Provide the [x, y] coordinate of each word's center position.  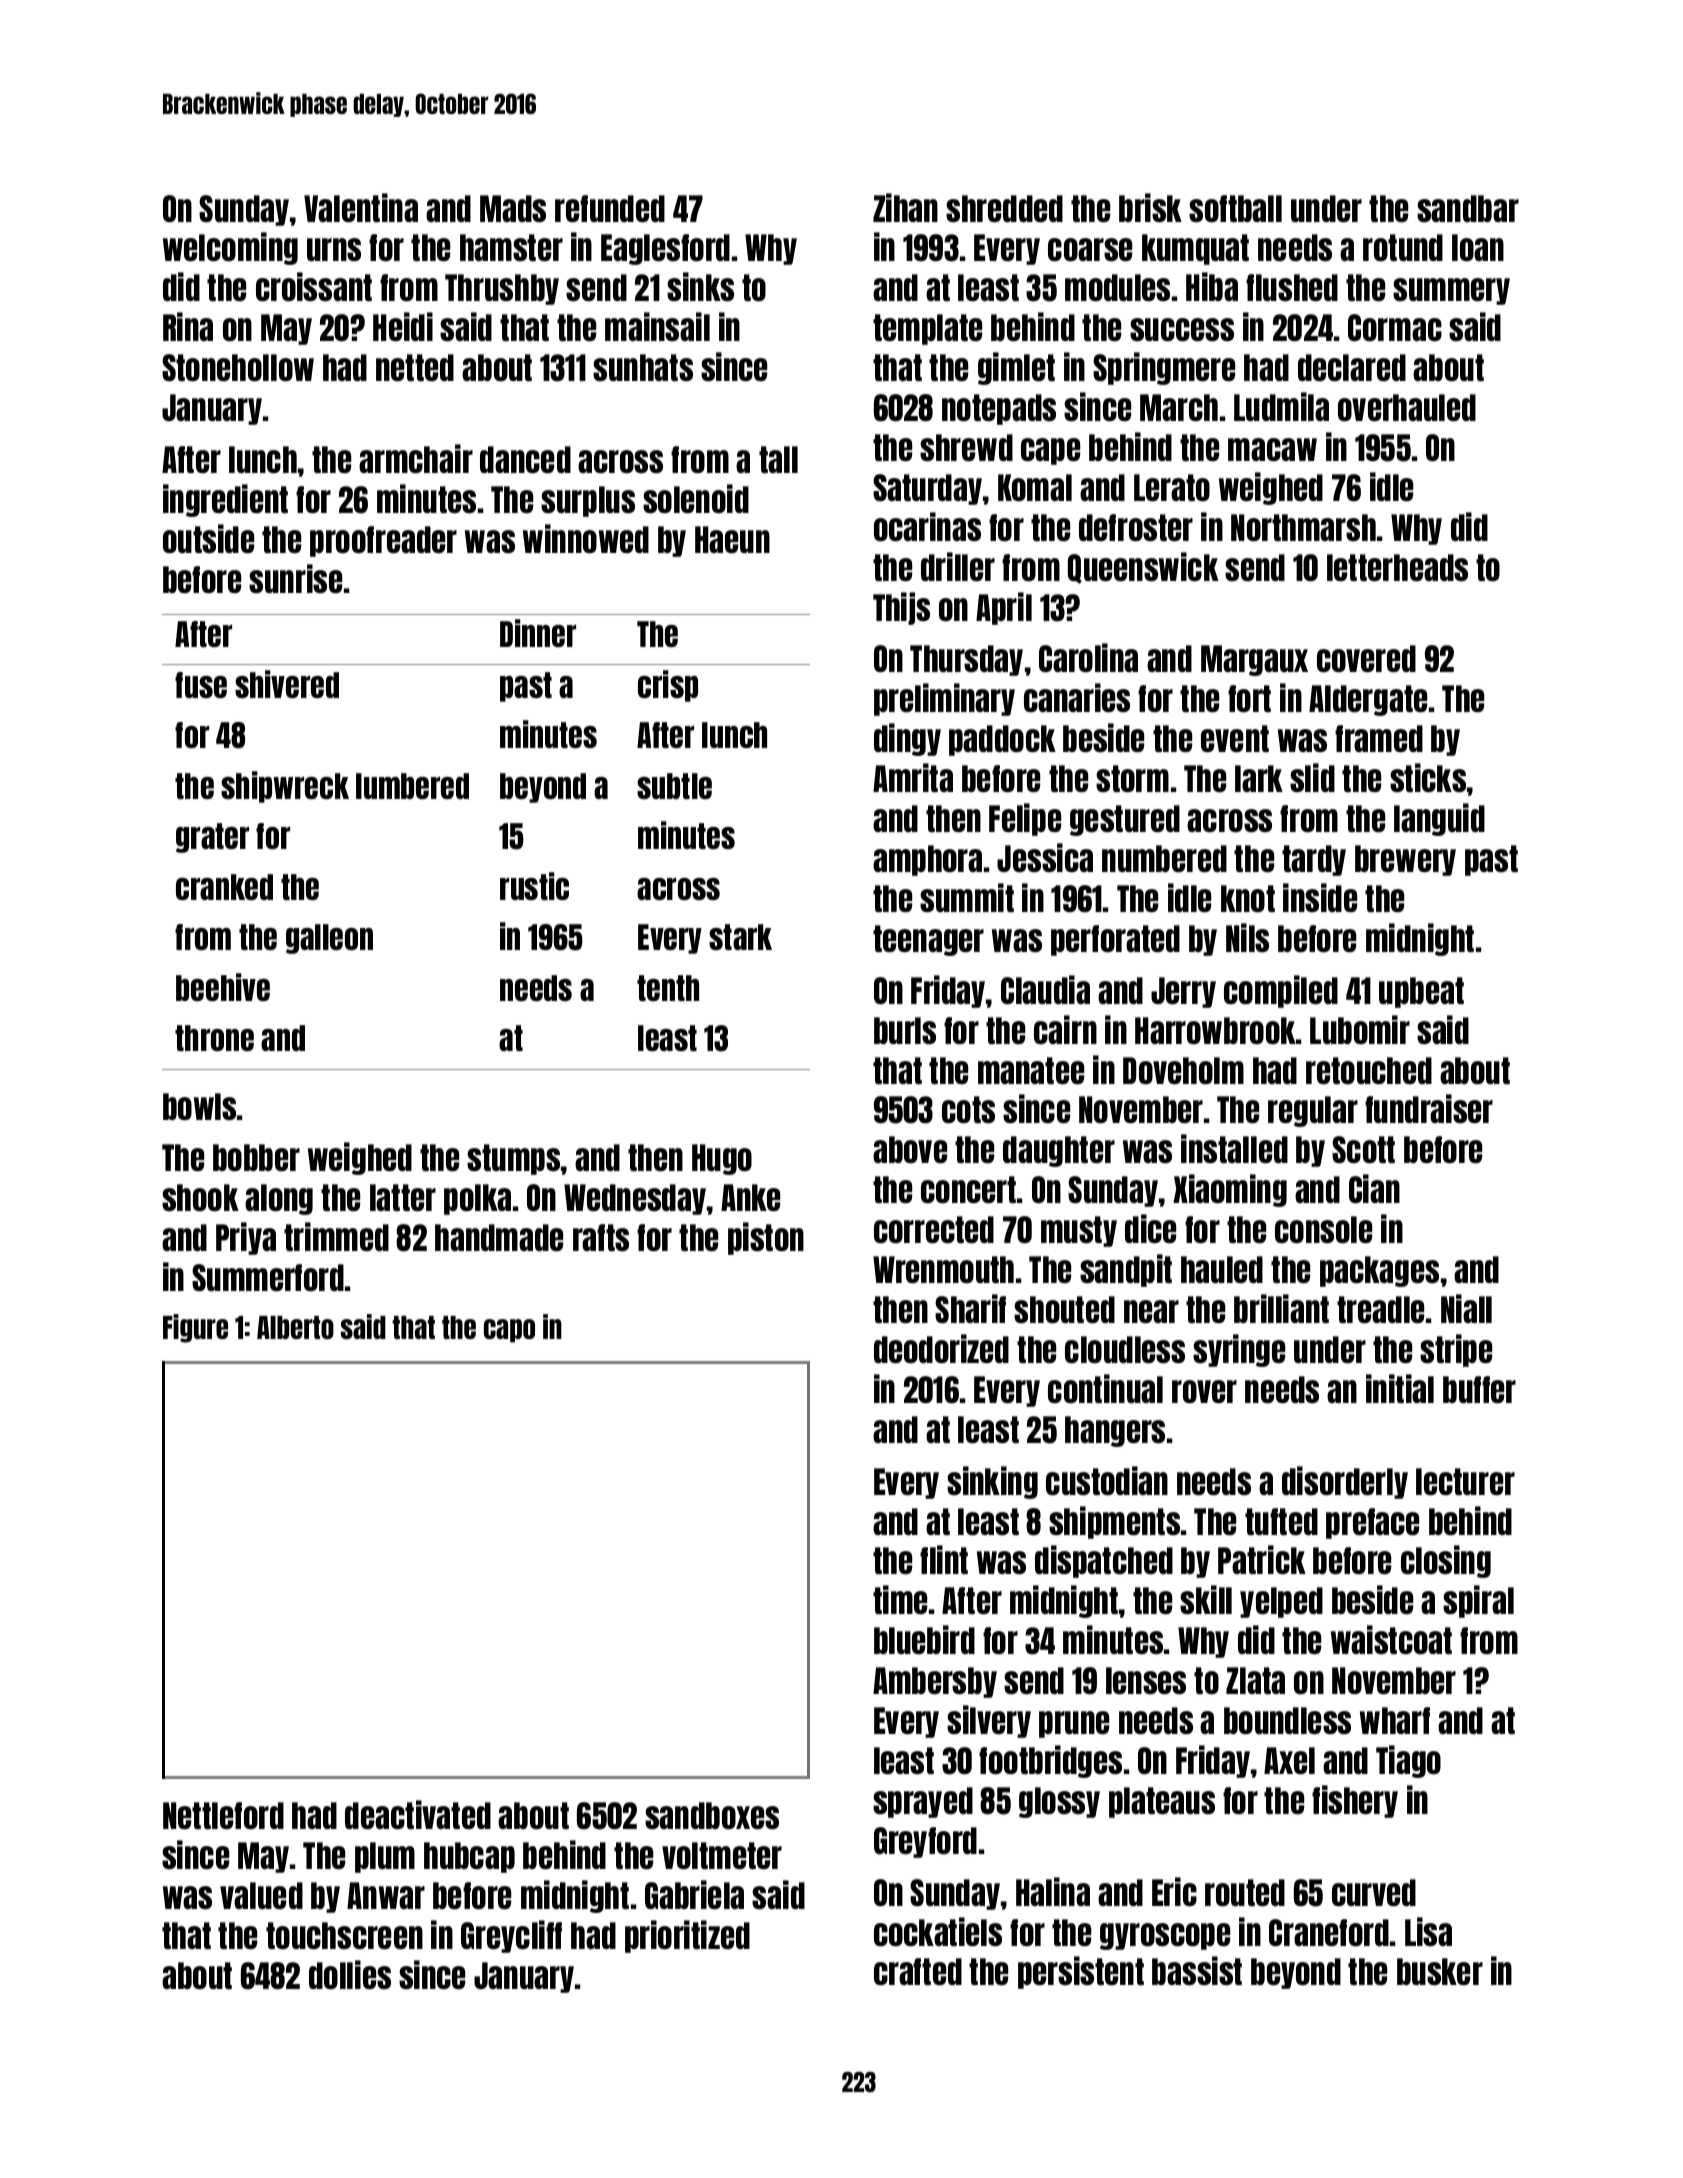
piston [766, 1238]
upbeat [1421, 992]
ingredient [225, 500]
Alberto [295, 1327]
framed [1379, 738]
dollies [350, 1974]
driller [958, 566]
